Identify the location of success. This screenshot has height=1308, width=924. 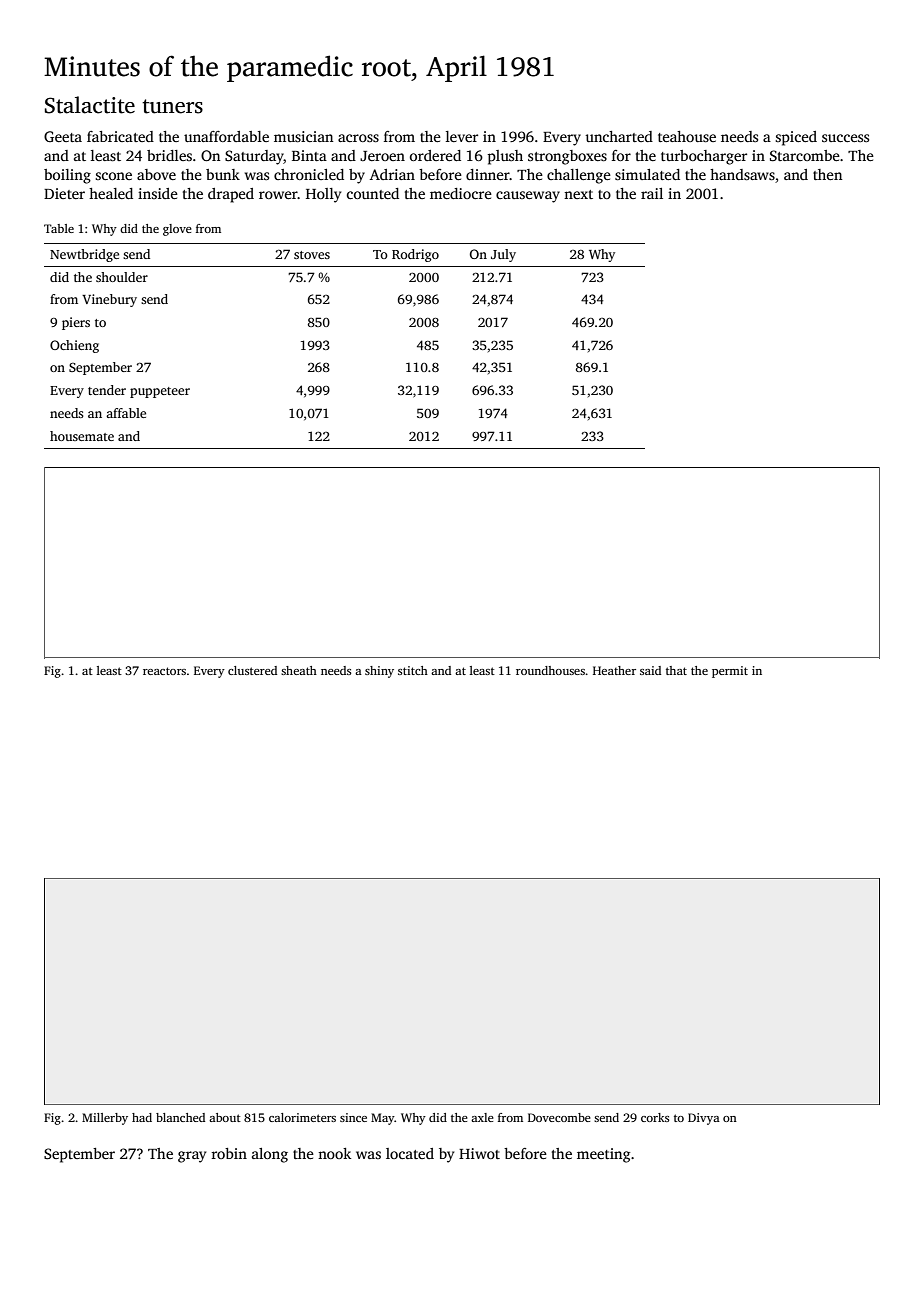
(845, 138).
